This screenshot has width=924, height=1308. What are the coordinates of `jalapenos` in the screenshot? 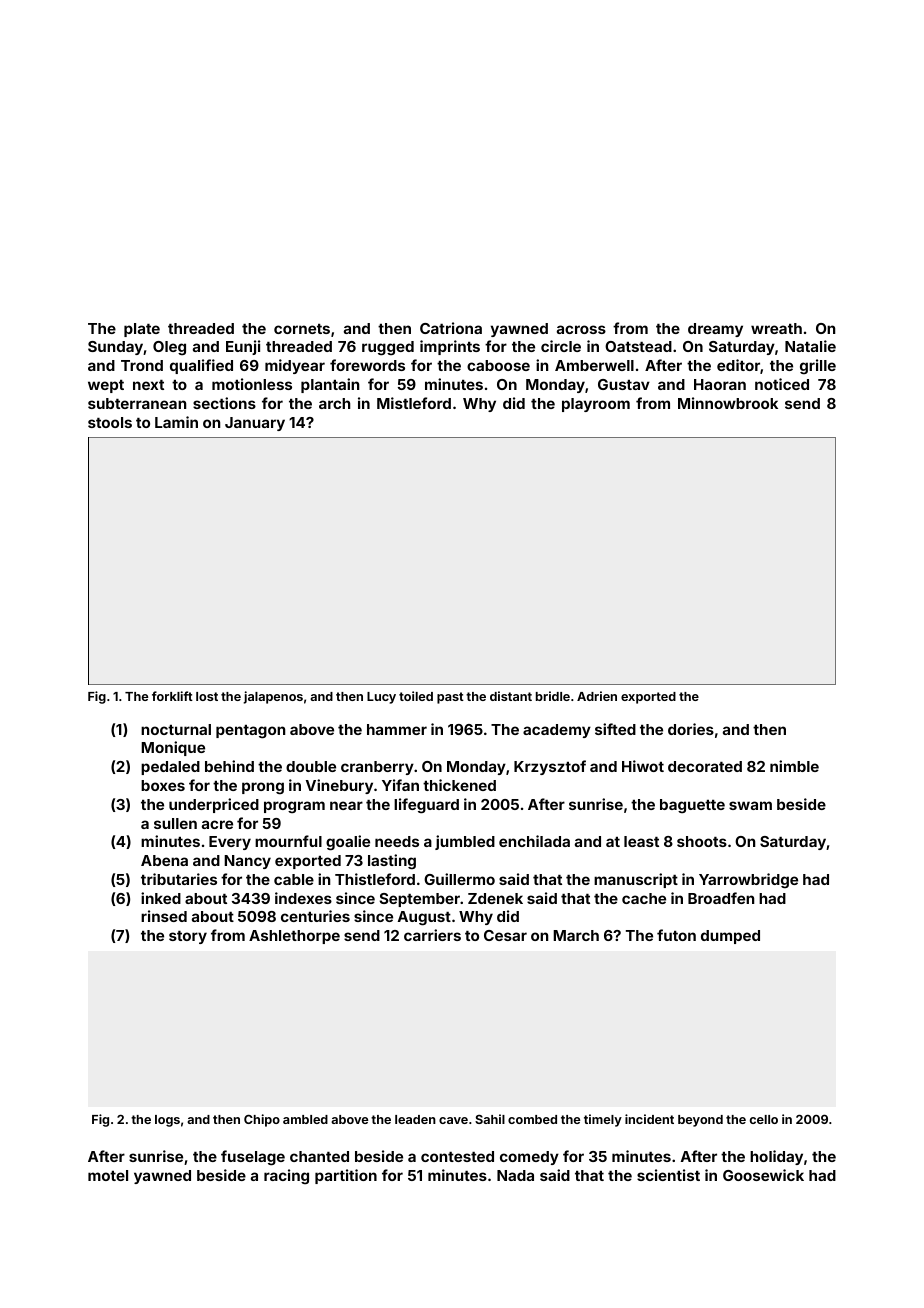 It's located at (273, 697).
